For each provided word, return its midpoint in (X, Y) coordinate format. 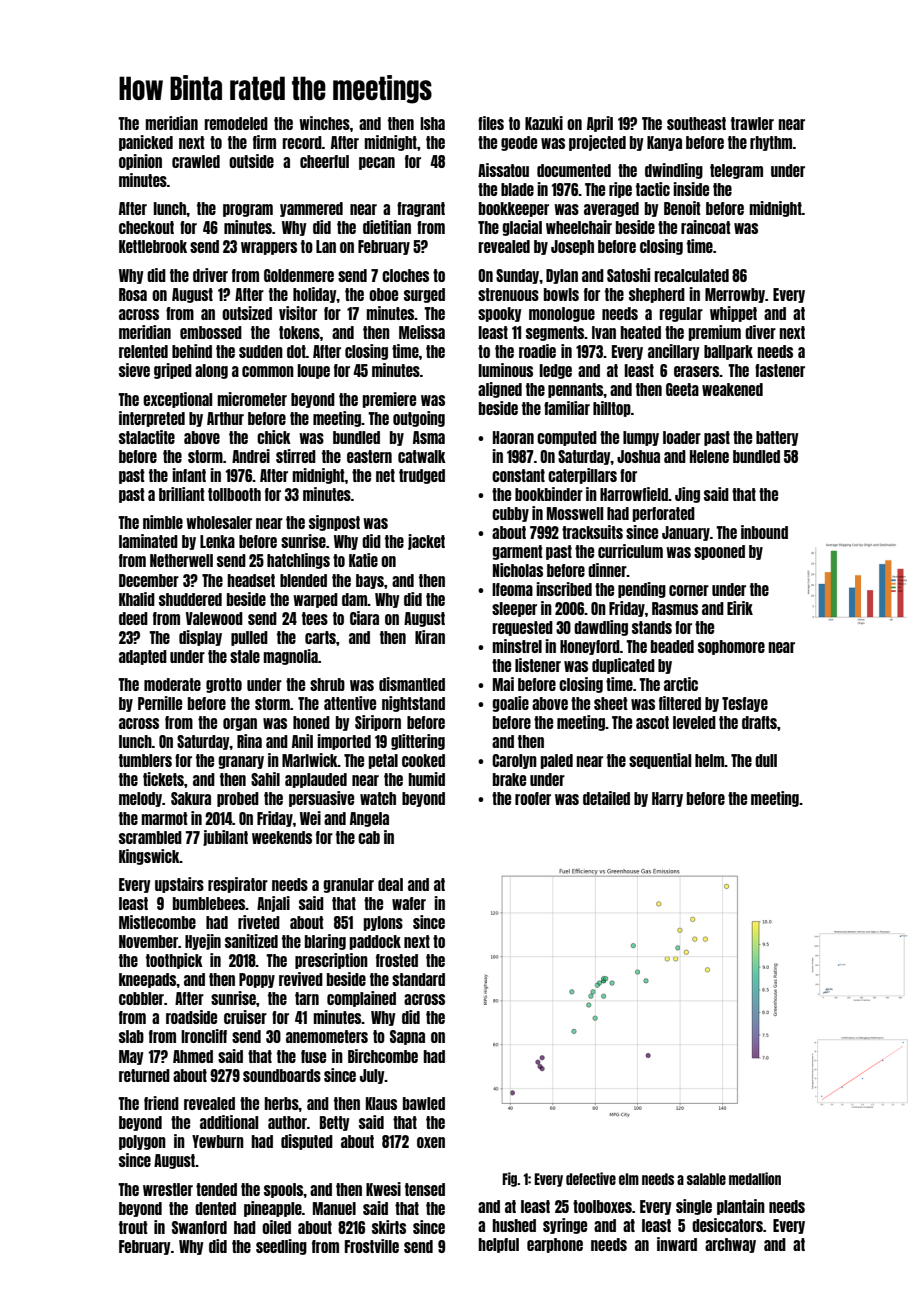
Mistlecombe (157, 922)
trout (133, 1227)
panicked (146, 143)
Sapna (407, 1037)
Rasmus (675, 608)
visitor (298, 313)
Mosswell (575, 513)
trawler (752, 123)
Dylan (562, 276)
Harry (667, 799)
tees (315, 618)
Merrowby (735, 295)
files (491, 123)
